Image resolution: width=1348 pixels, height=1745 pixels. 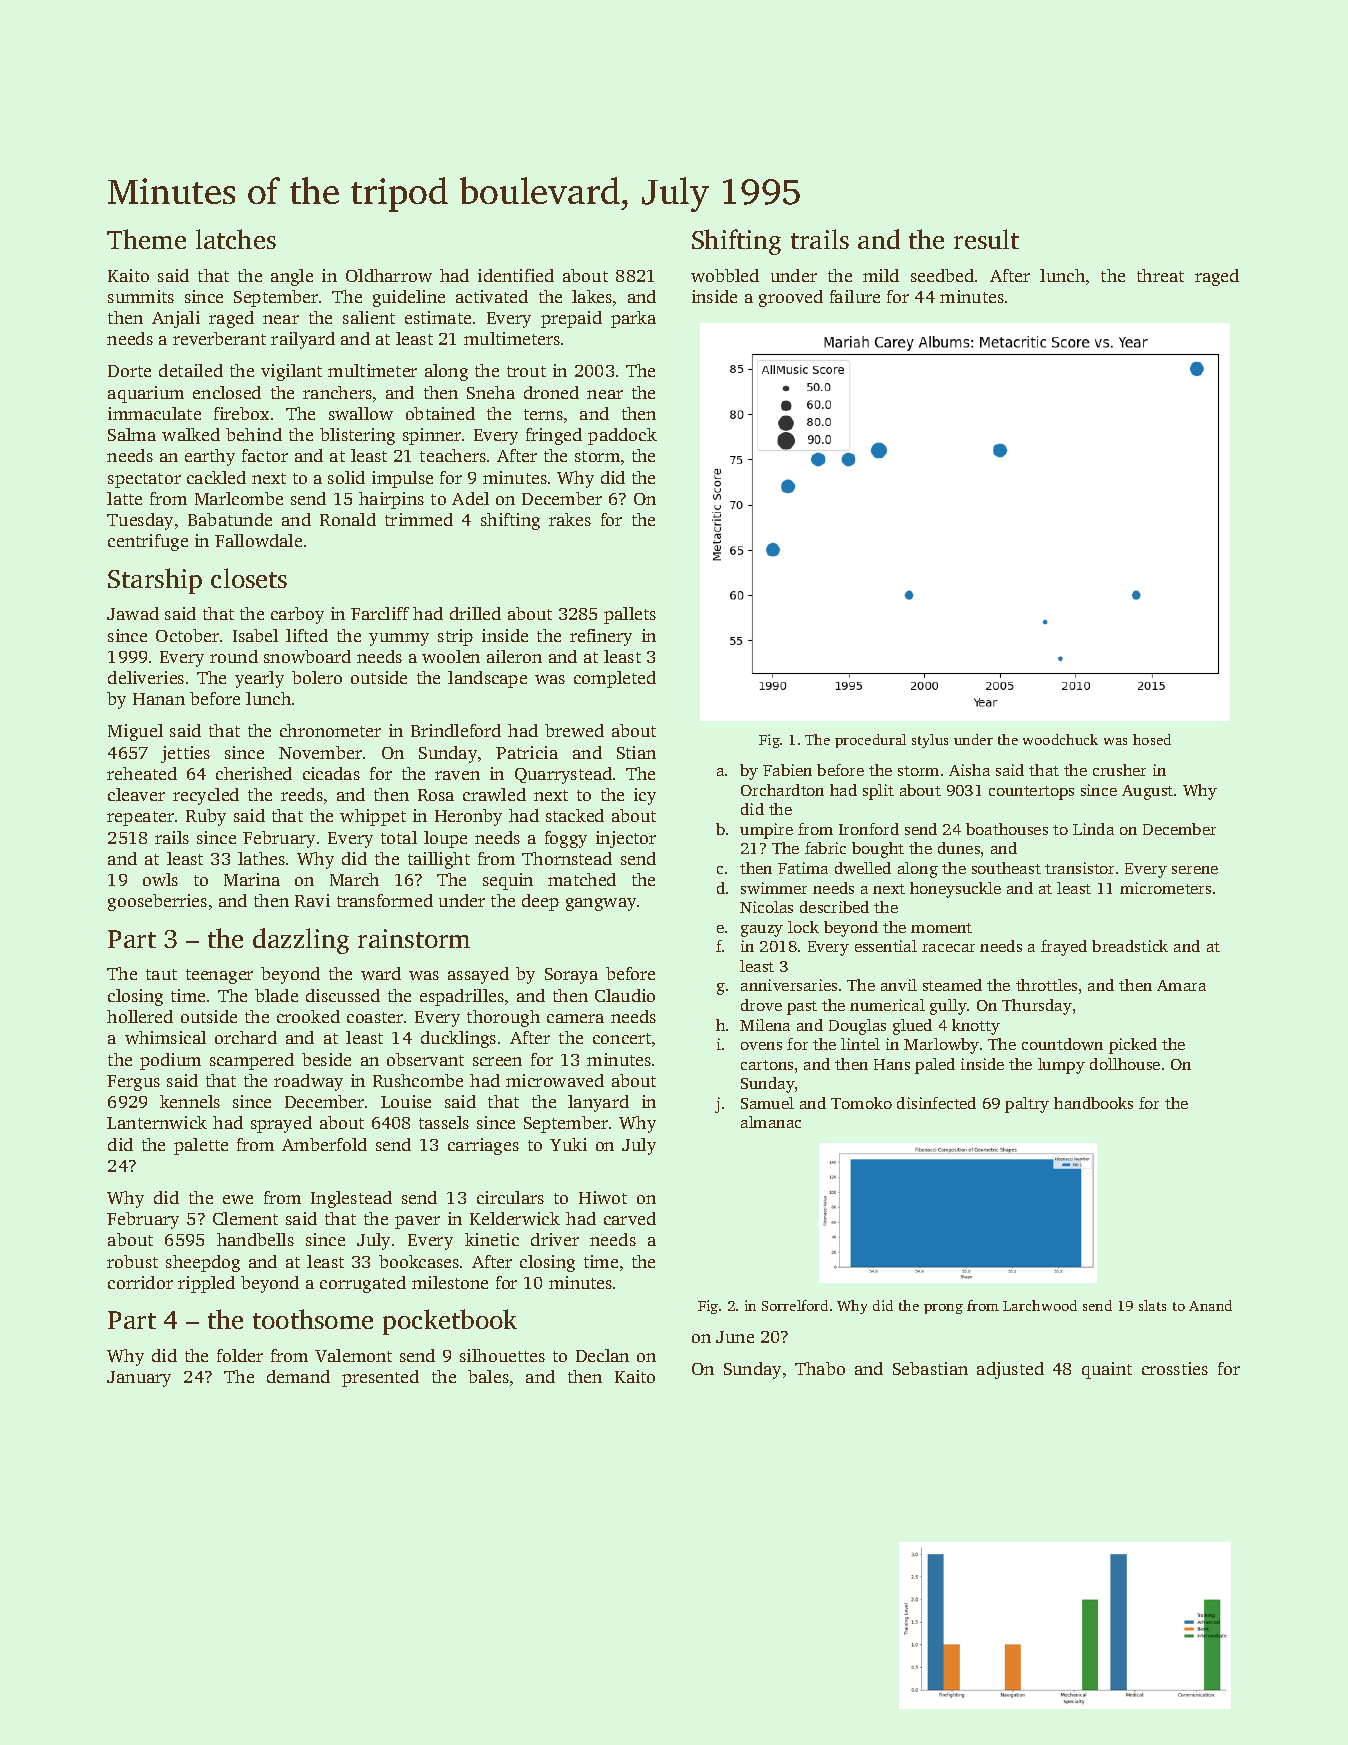 I want to click on taut, so click(x=161, y=974).
